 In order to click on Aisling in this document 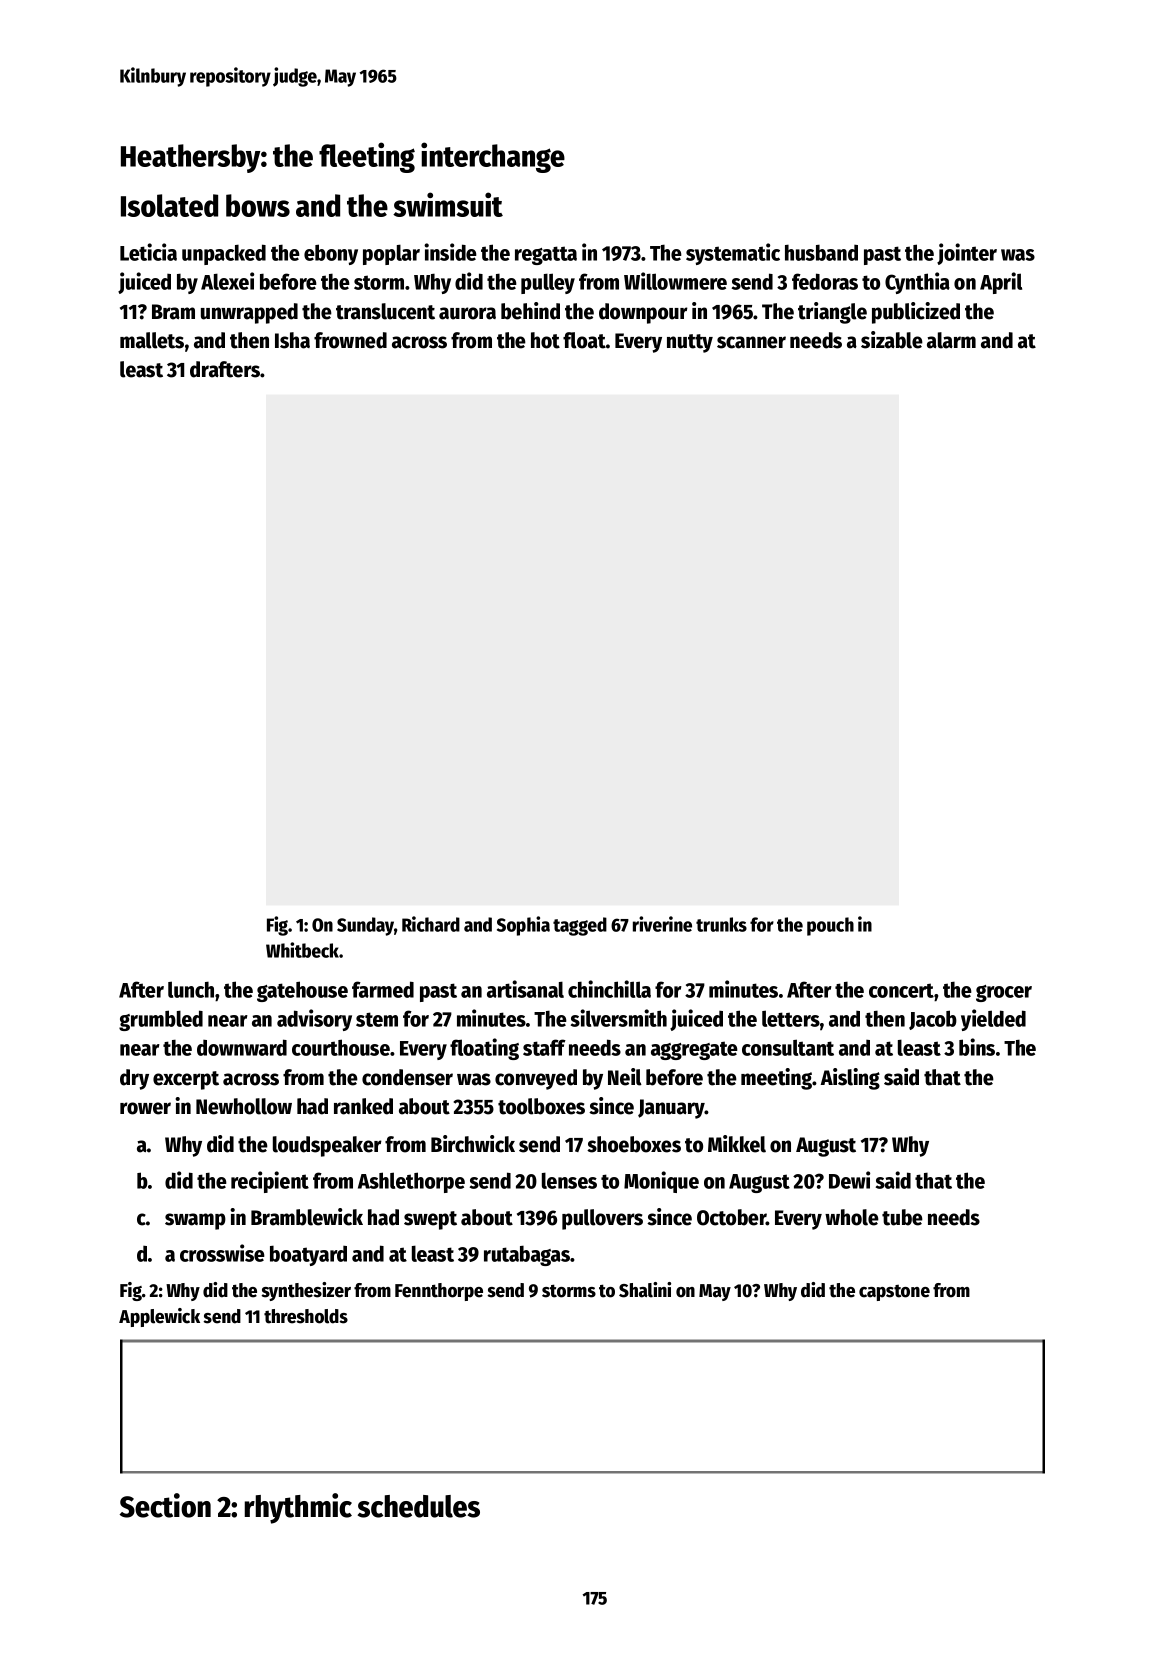, I will do `click(850, 1079)`.
